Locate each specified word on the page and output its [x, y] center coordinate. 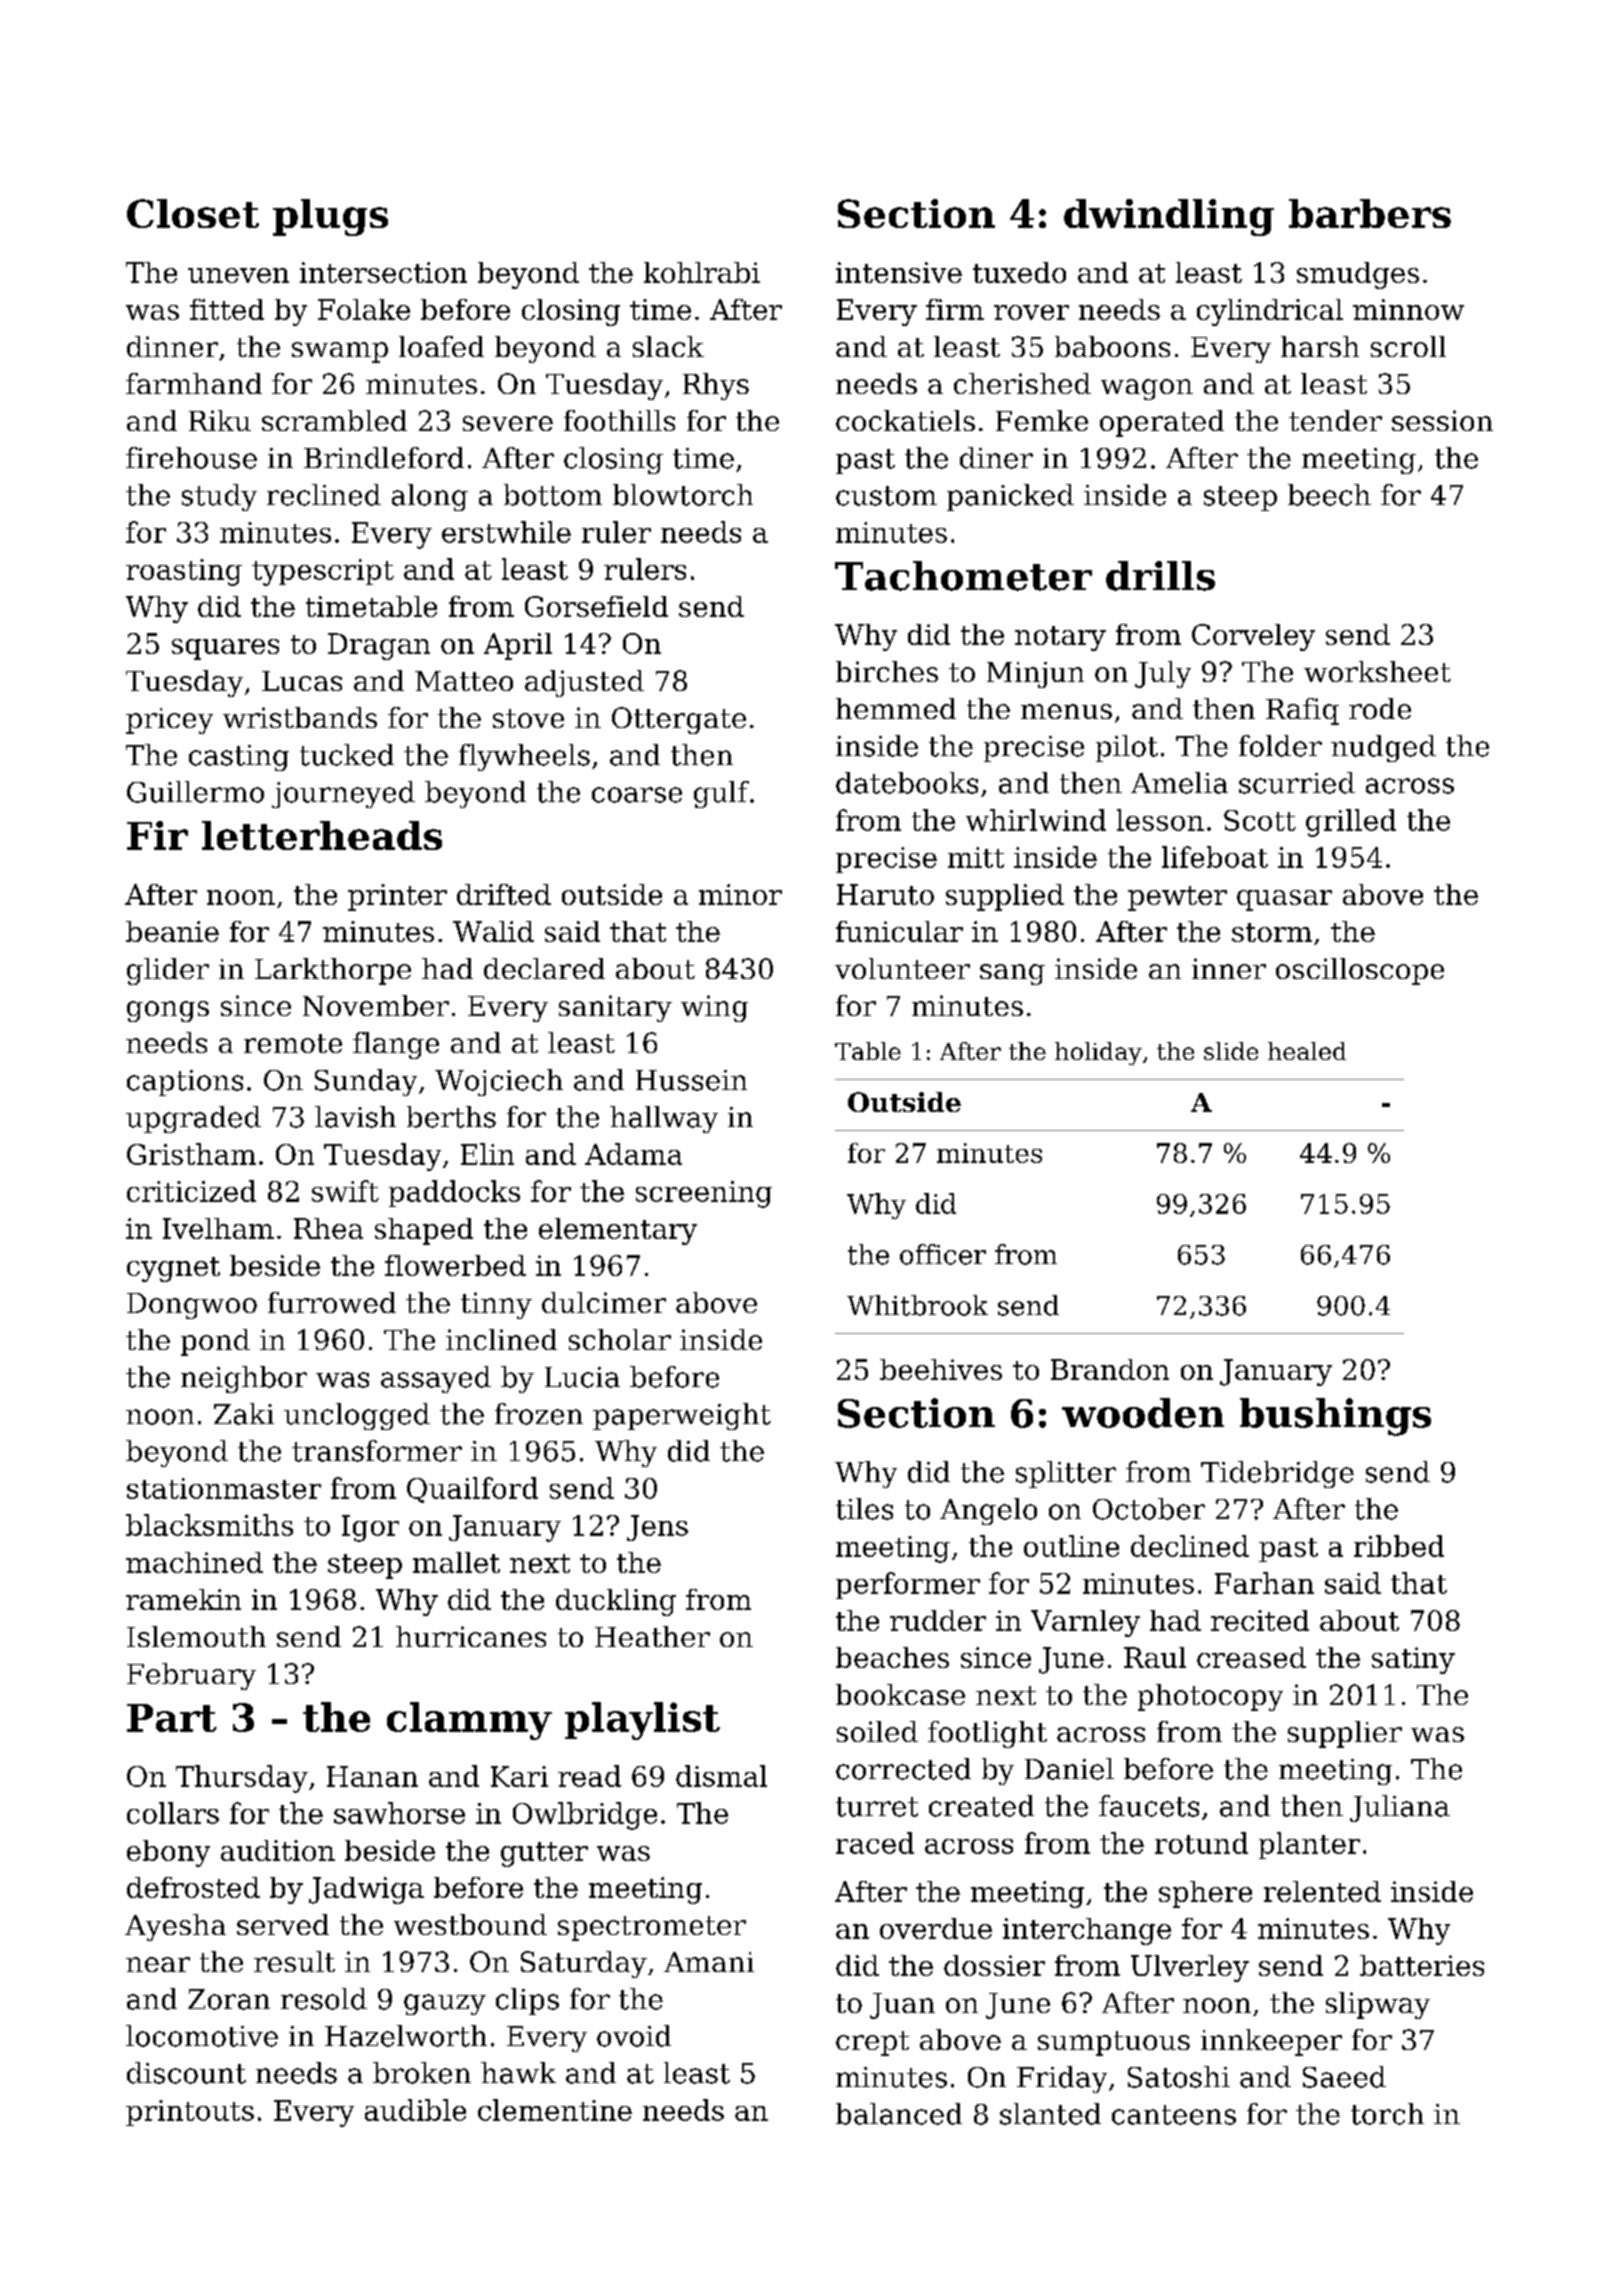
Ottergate [679, 720]
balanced [899, 2114]
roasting [184, 572]
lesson [1160, 820]
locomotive [202, 2036]
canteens [1174, 2115]
